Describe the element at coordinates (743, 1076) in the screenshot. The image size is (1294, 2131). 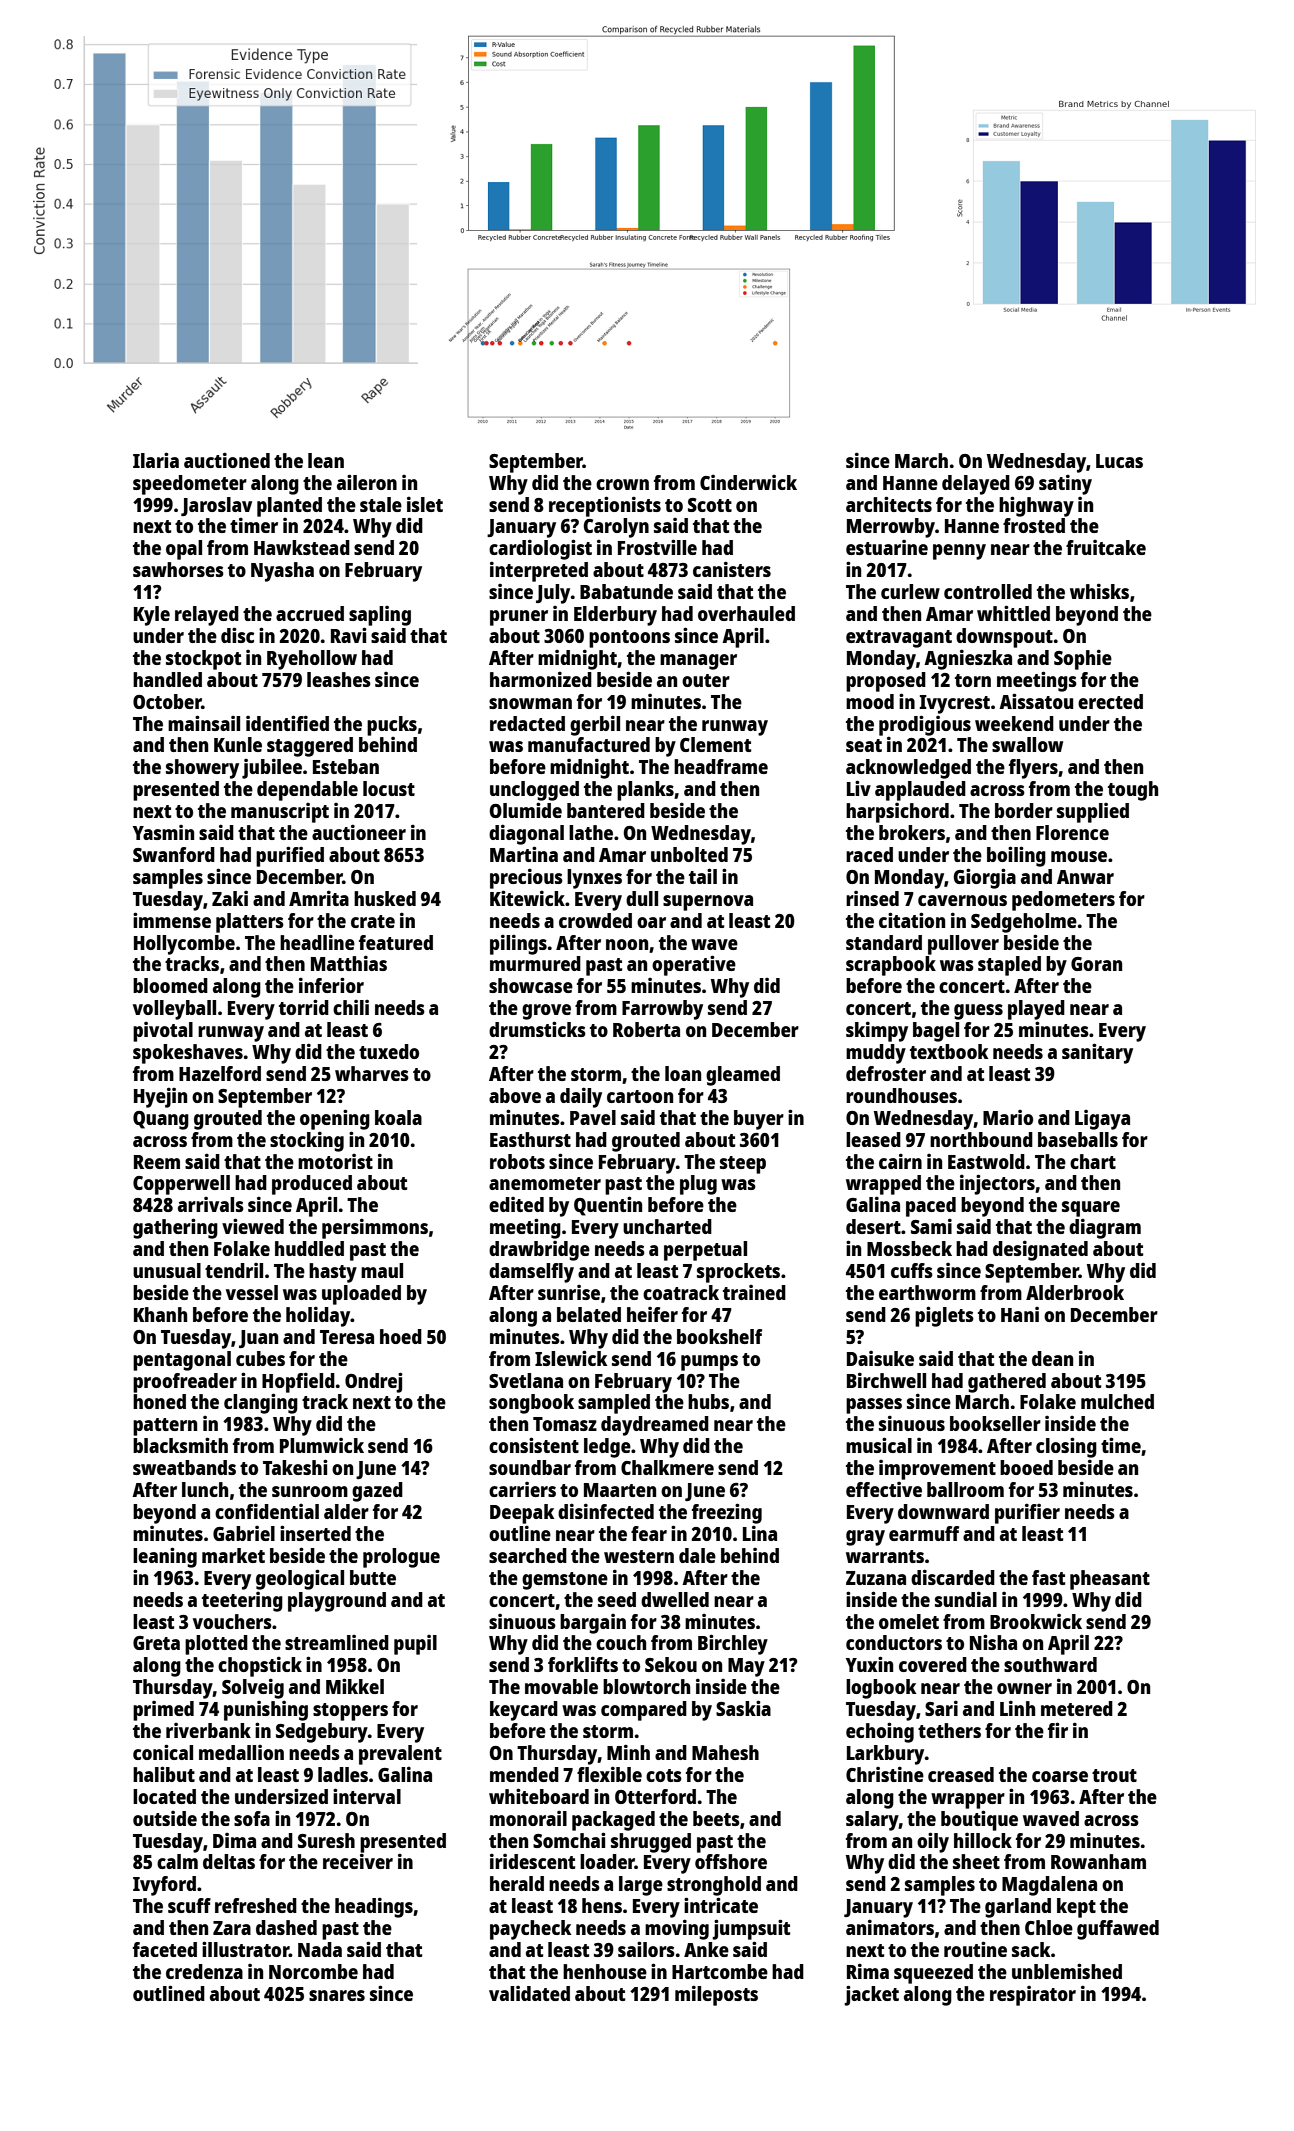
I see `gleamed` at that location.
